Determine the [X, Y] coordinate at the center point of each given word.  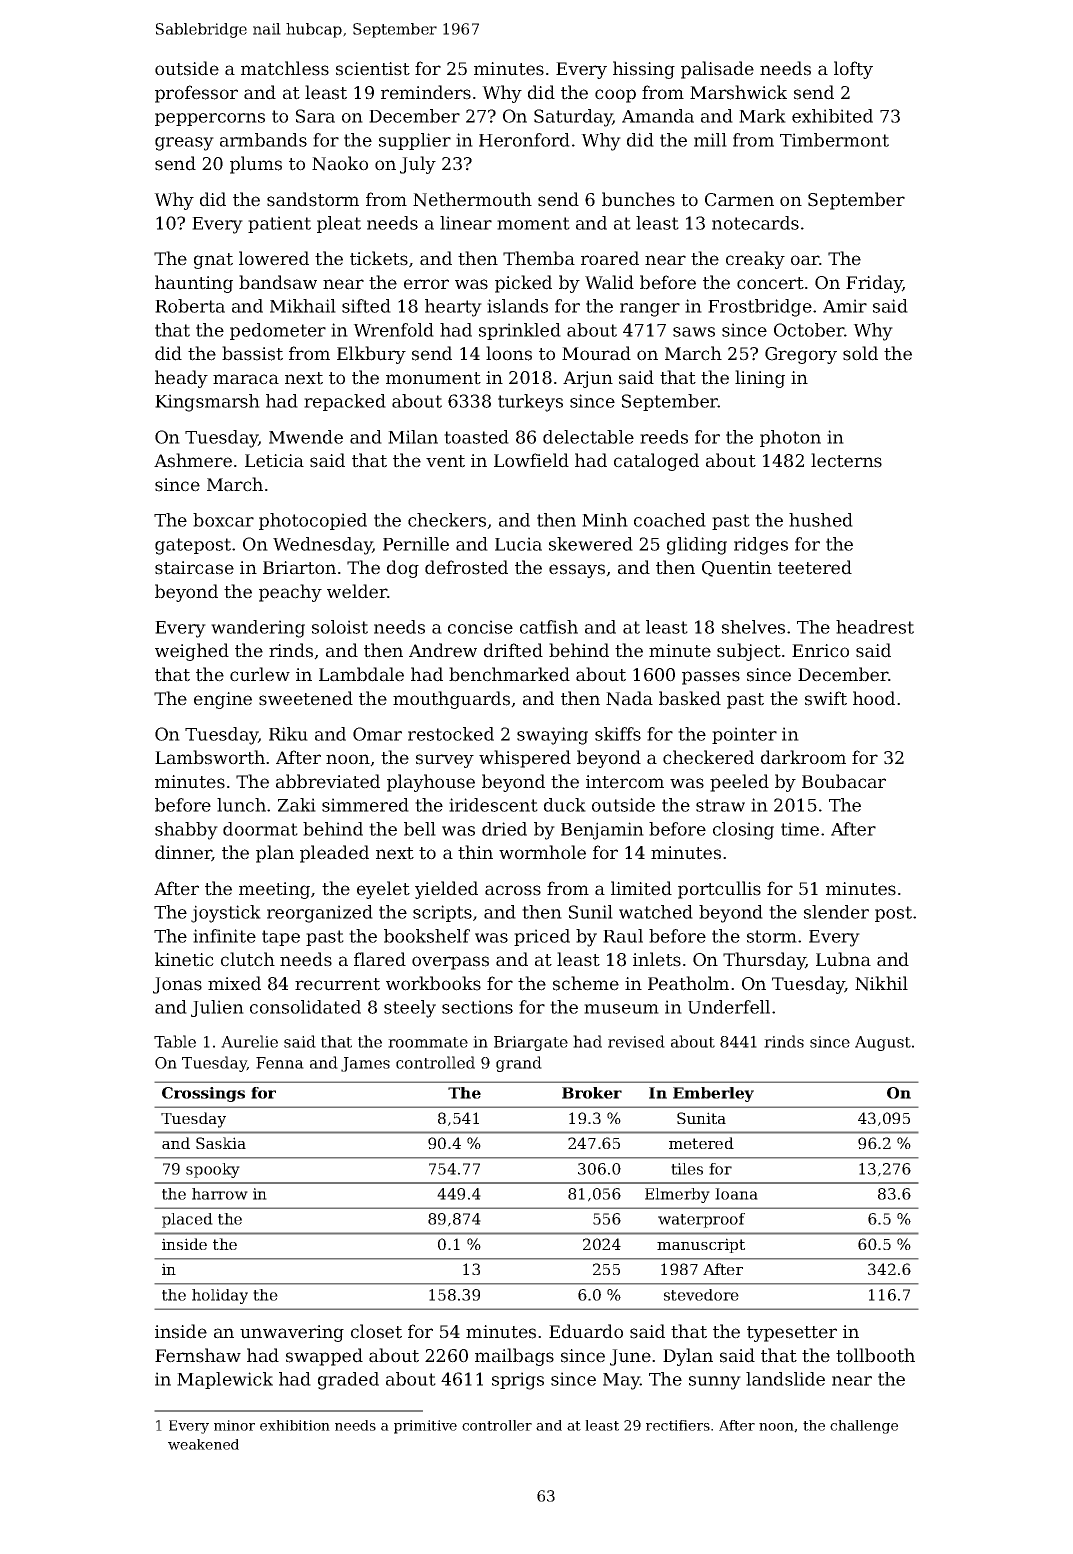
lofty [853, 70]
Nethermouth [472, 199]
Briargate [531, 1043]
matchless [285, 68]
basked [690, 698]
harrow [220, 1194]
